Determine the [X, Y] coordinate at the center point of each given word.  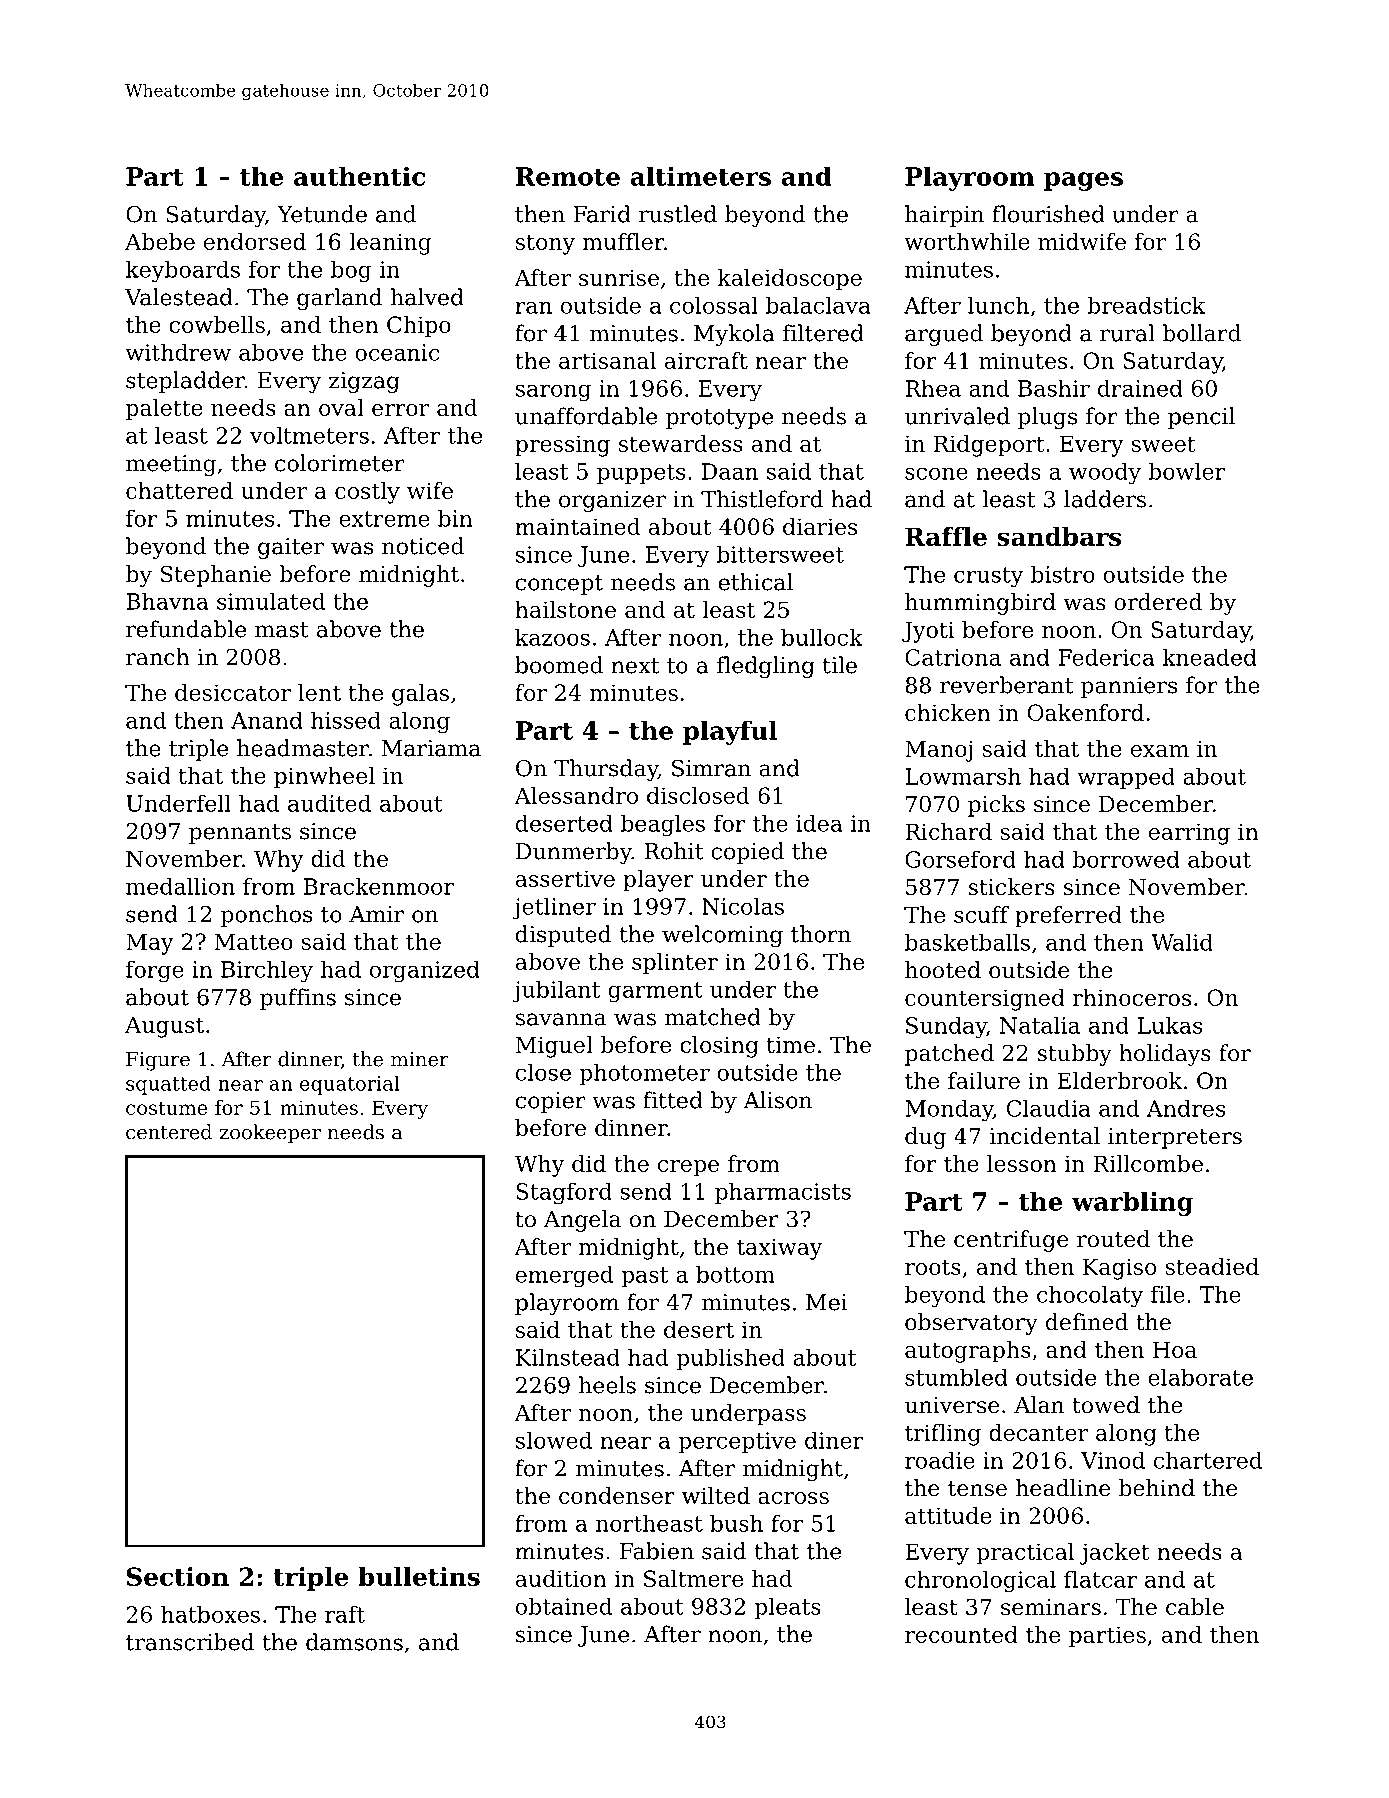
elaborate [1200, 1377]
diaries [820, 526]
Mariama [431, 748]
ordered [1158, 602]
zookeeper [270, 1134]
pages [1083, 181]
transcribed [190, 1642]
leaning [390, 244]
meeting [171, 465]
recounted [961, 1634]
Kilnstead [568, 1357]
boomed [559, 665]
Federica [1106, 657]
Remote [568, 176]
